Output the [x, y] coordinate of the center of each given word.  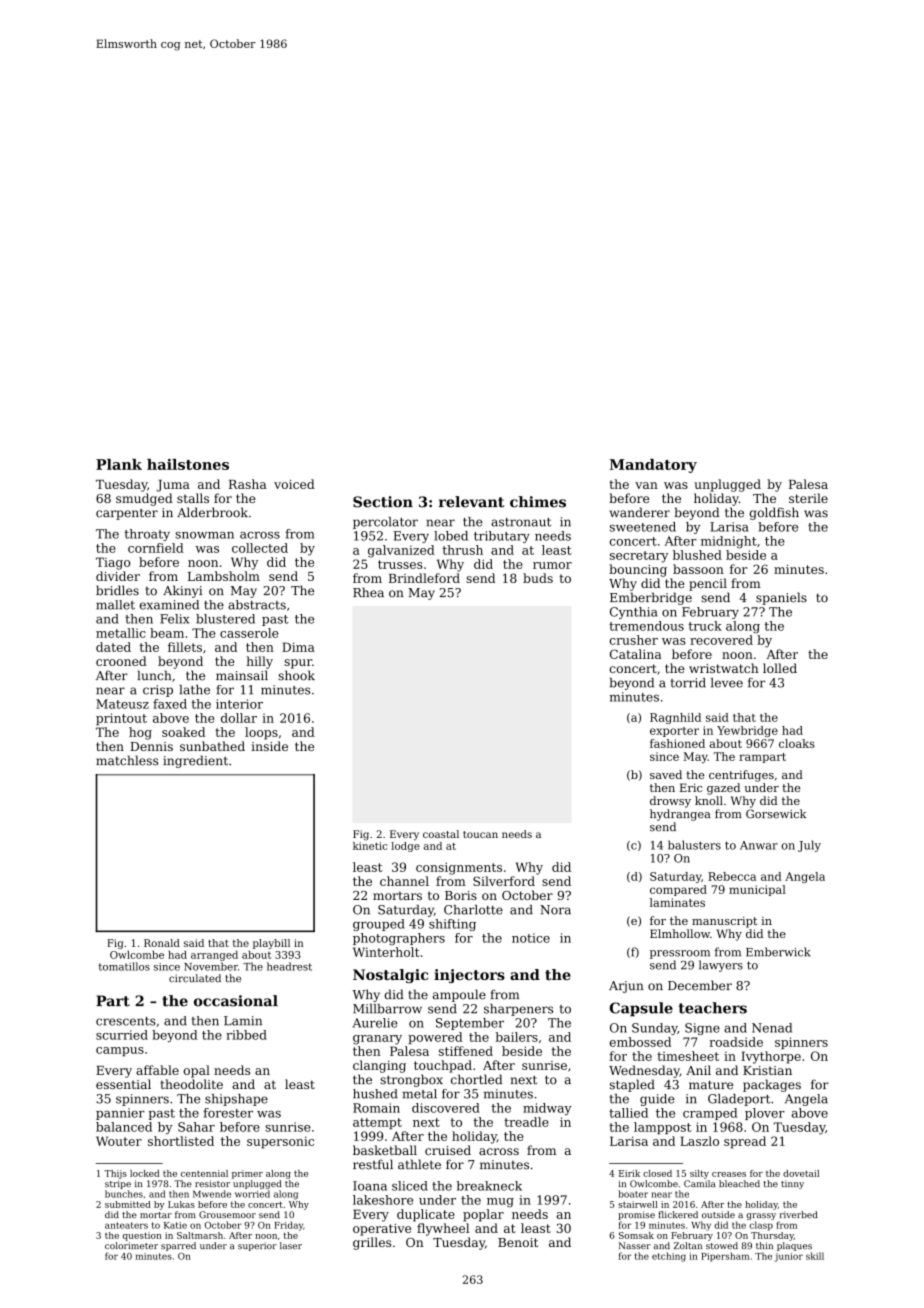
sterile [808, 498]
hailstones [188, 464]
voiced [294, 484]
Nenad [772, 1028]
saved [666, 774]
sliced [410, 1186]
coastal [441, 834]
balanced [124, 1127]
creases [729, 1174]
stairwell [638, 1204]
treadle [526, 1122]
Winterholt [386, 952]
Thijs [116, 1174]
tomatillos [124, 966]
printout [121, 719]
